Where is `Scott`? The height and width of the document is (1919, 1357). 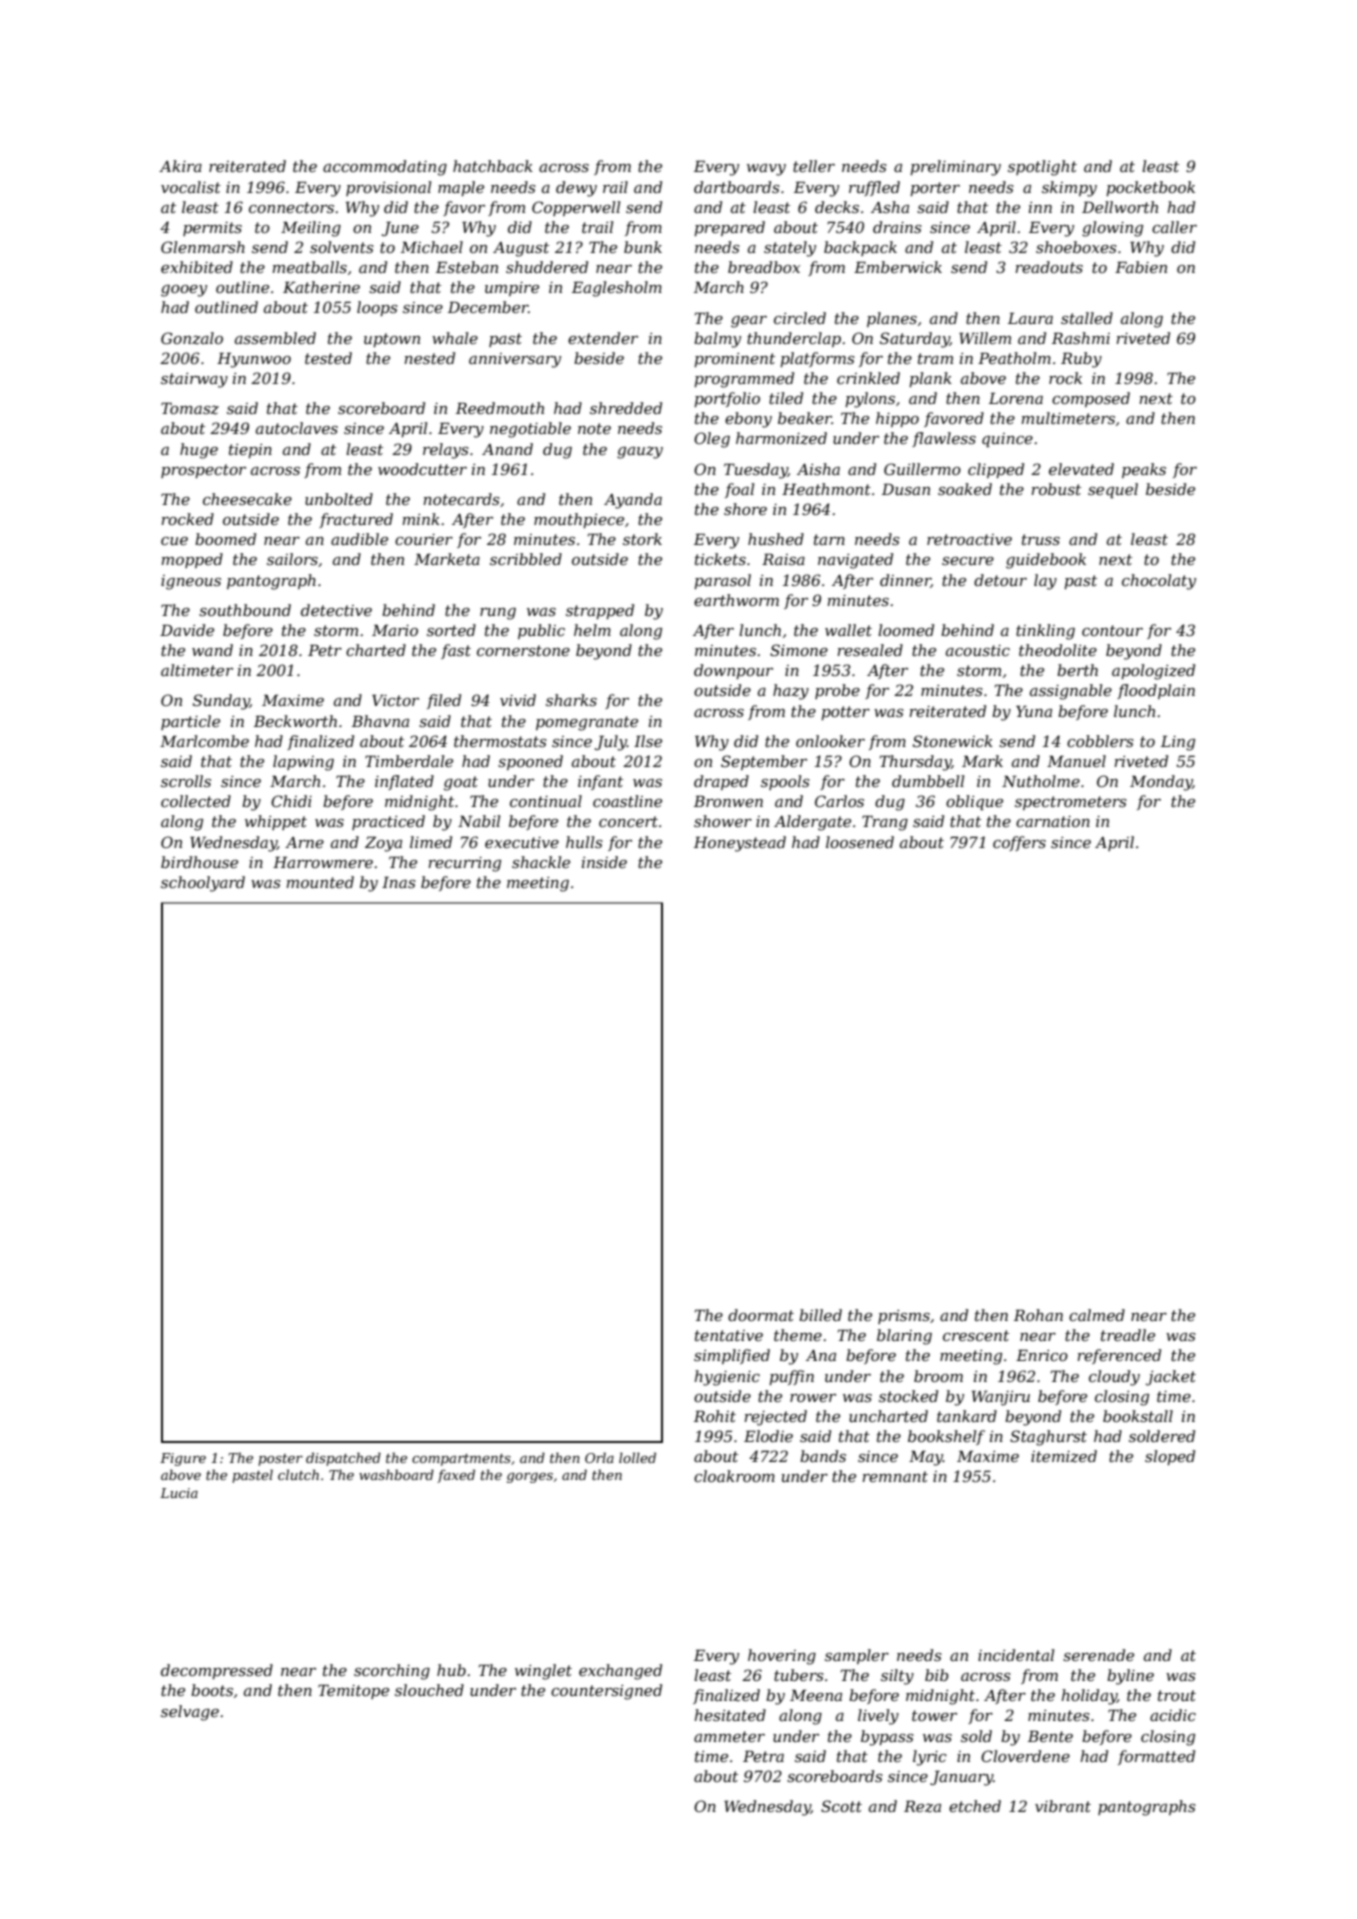
Scott is located at coordinates (841, 1806).
